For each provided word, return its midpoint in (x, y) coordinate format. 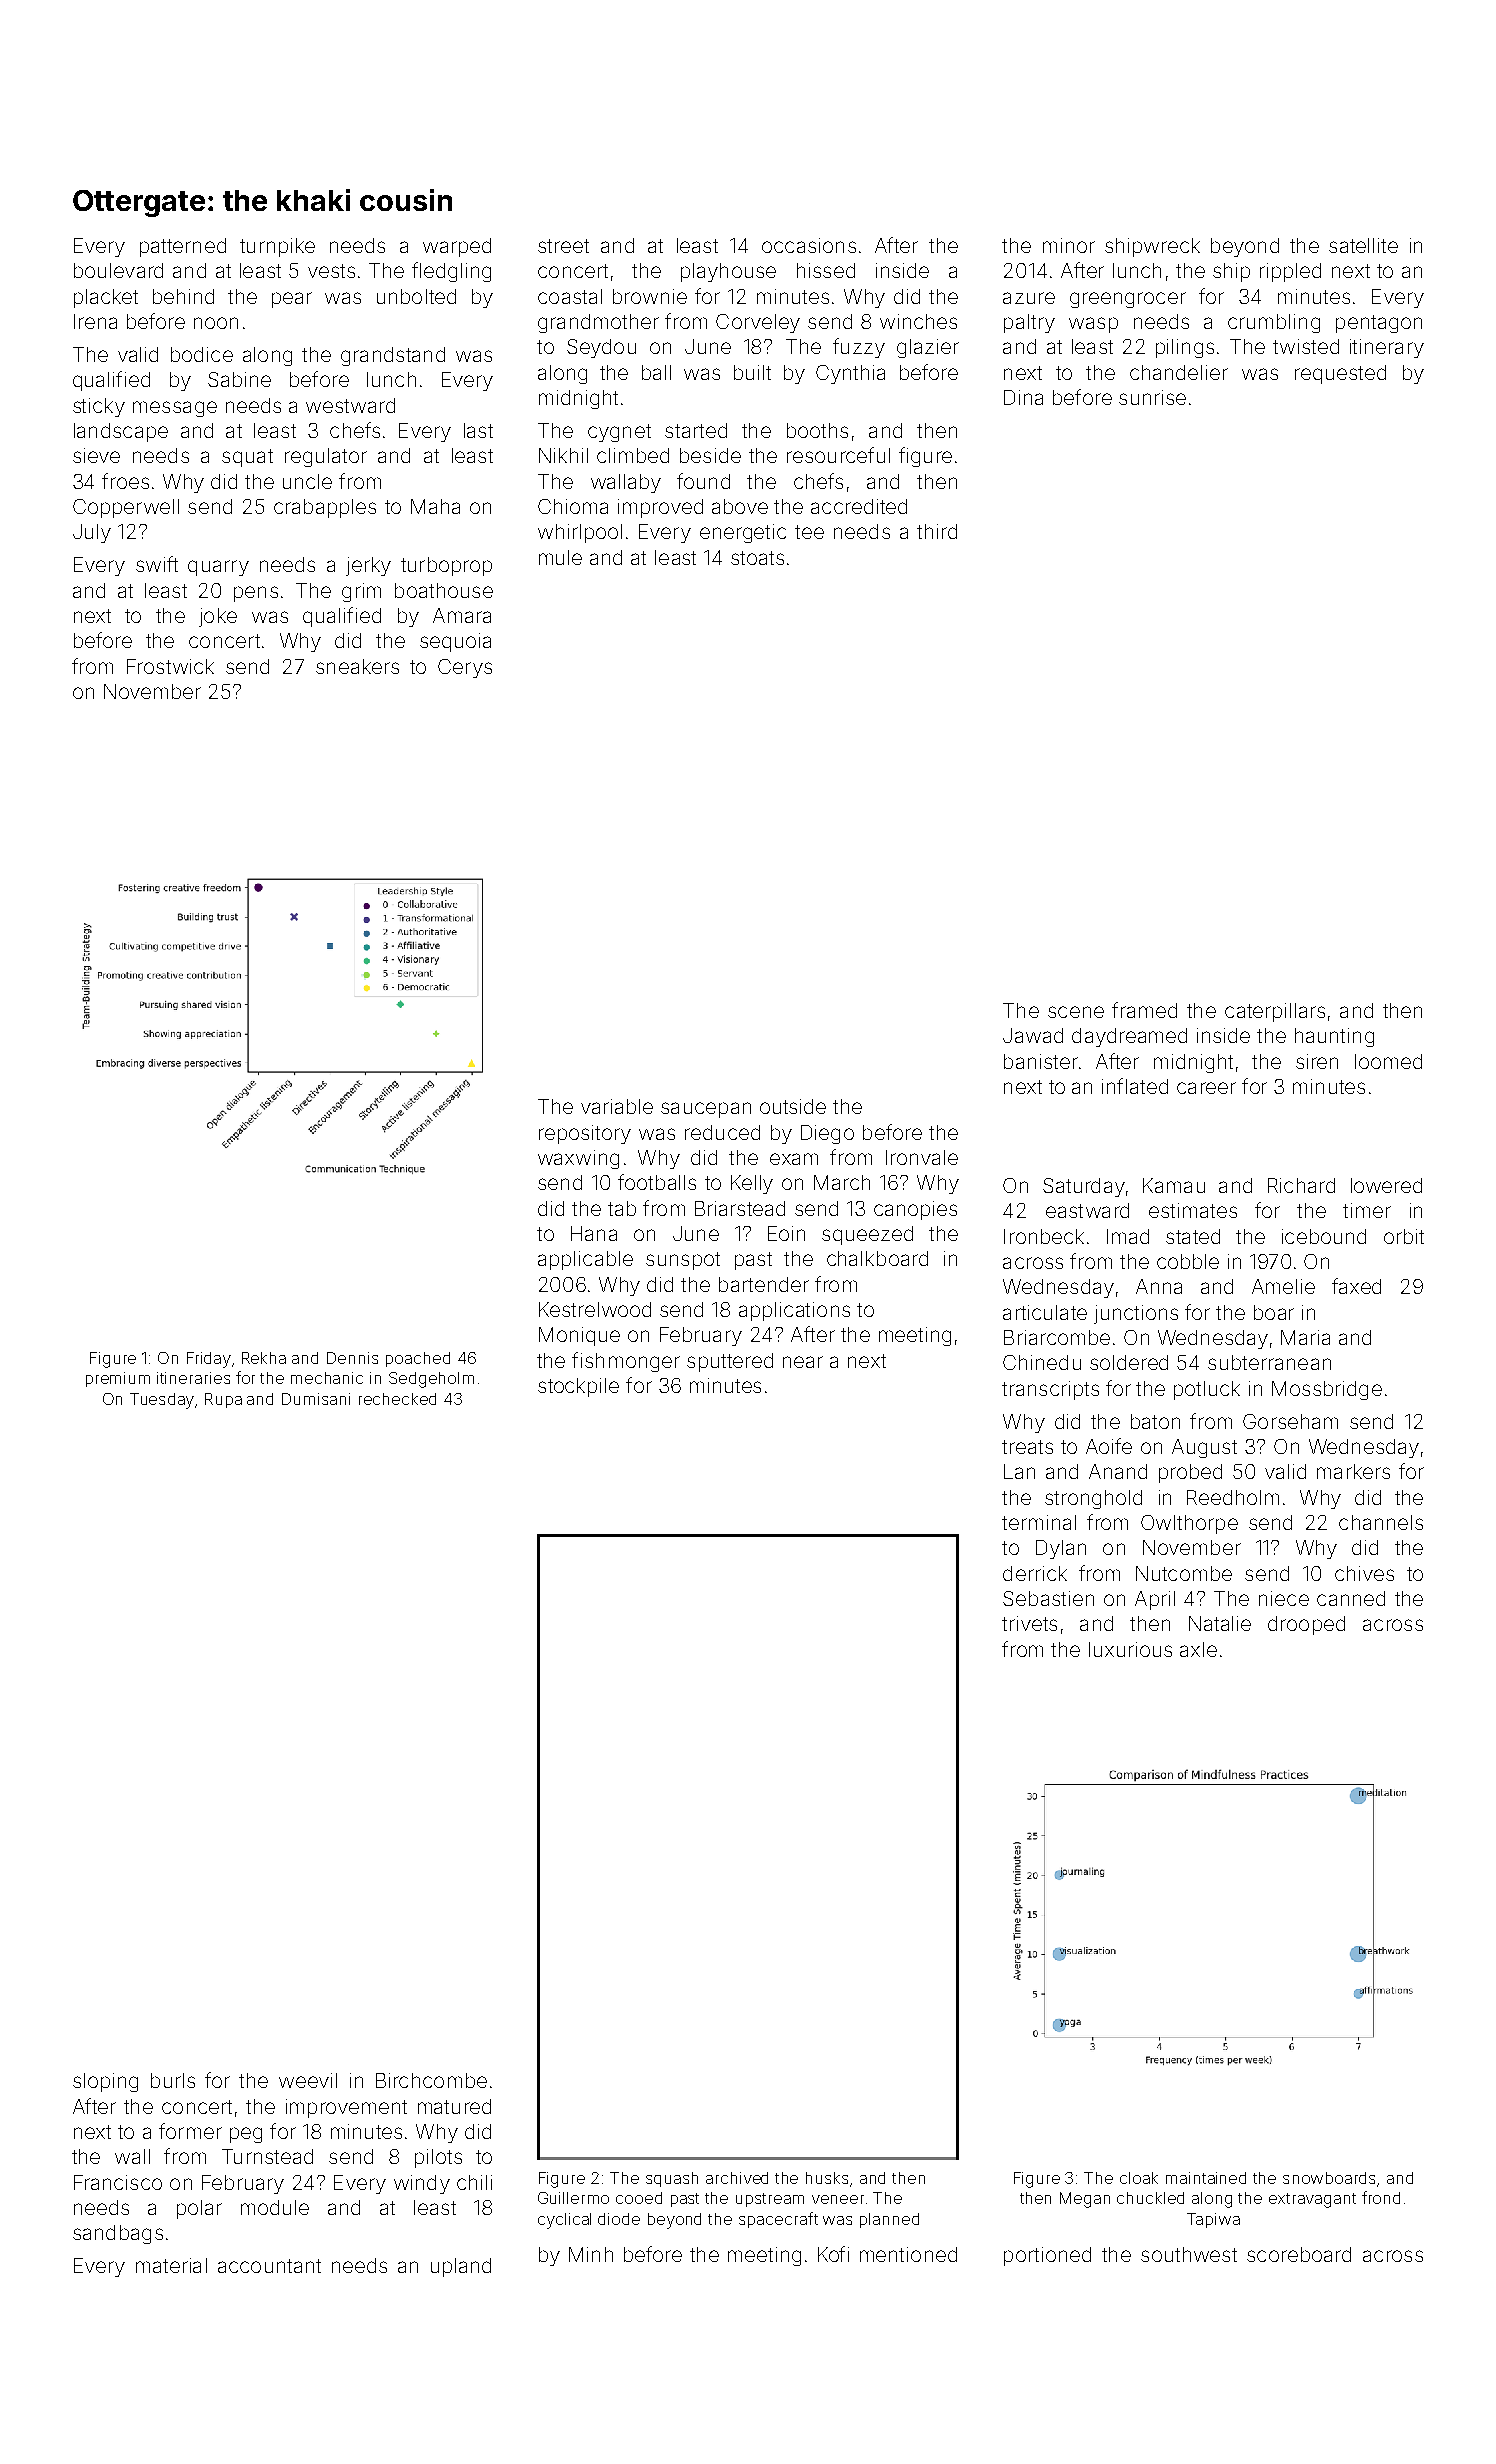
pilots (438, 2158)
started (696, 430)
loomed (1388, 1061)
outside (793, 1106)
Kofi (833, 2254)
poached (418, 1359)
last (478, 430)
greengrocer (1128, 300)
